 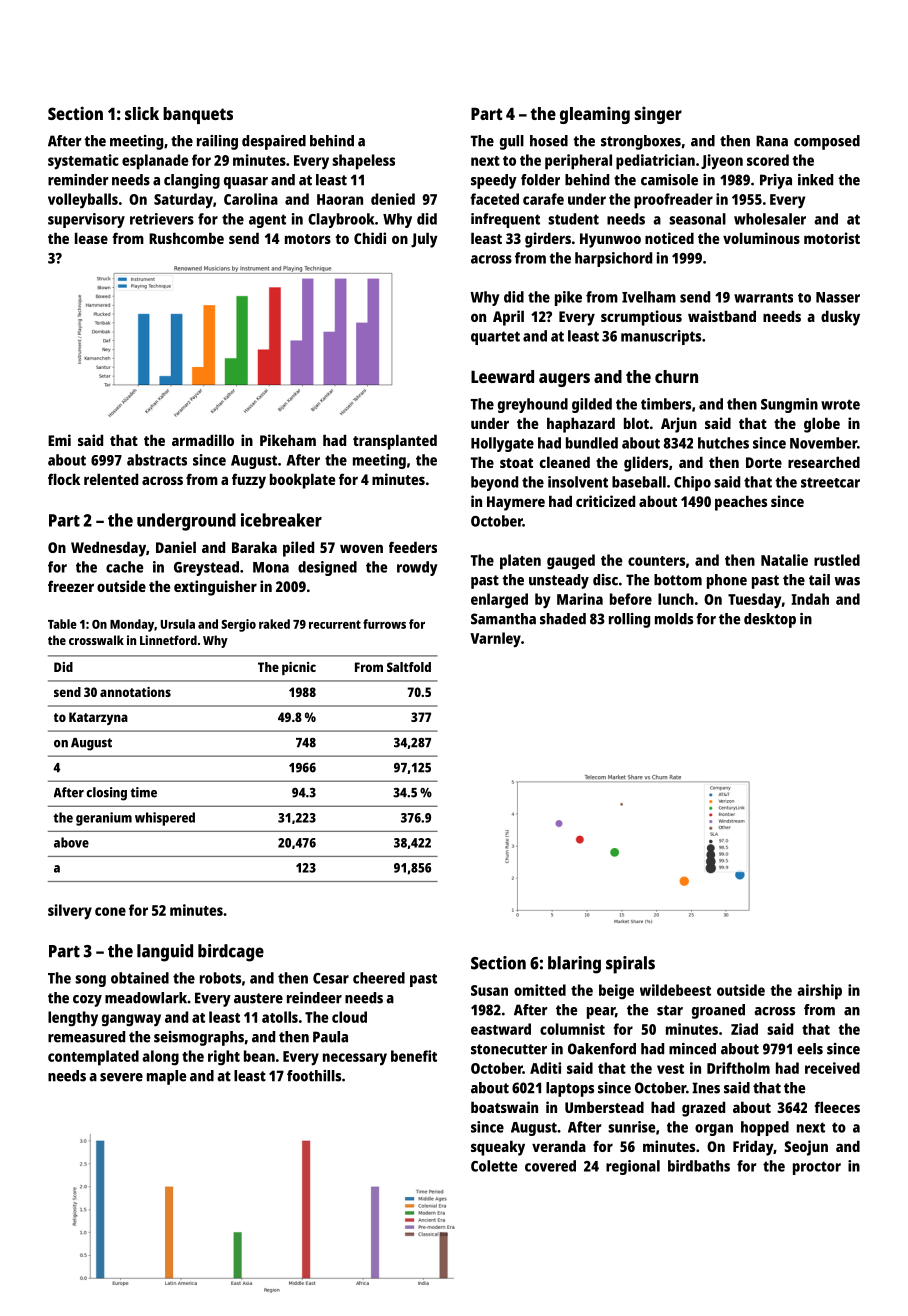 What do you see at coordinates (166, 1077) in the image?
I see `maple` at bounding box center [166, 1077].
